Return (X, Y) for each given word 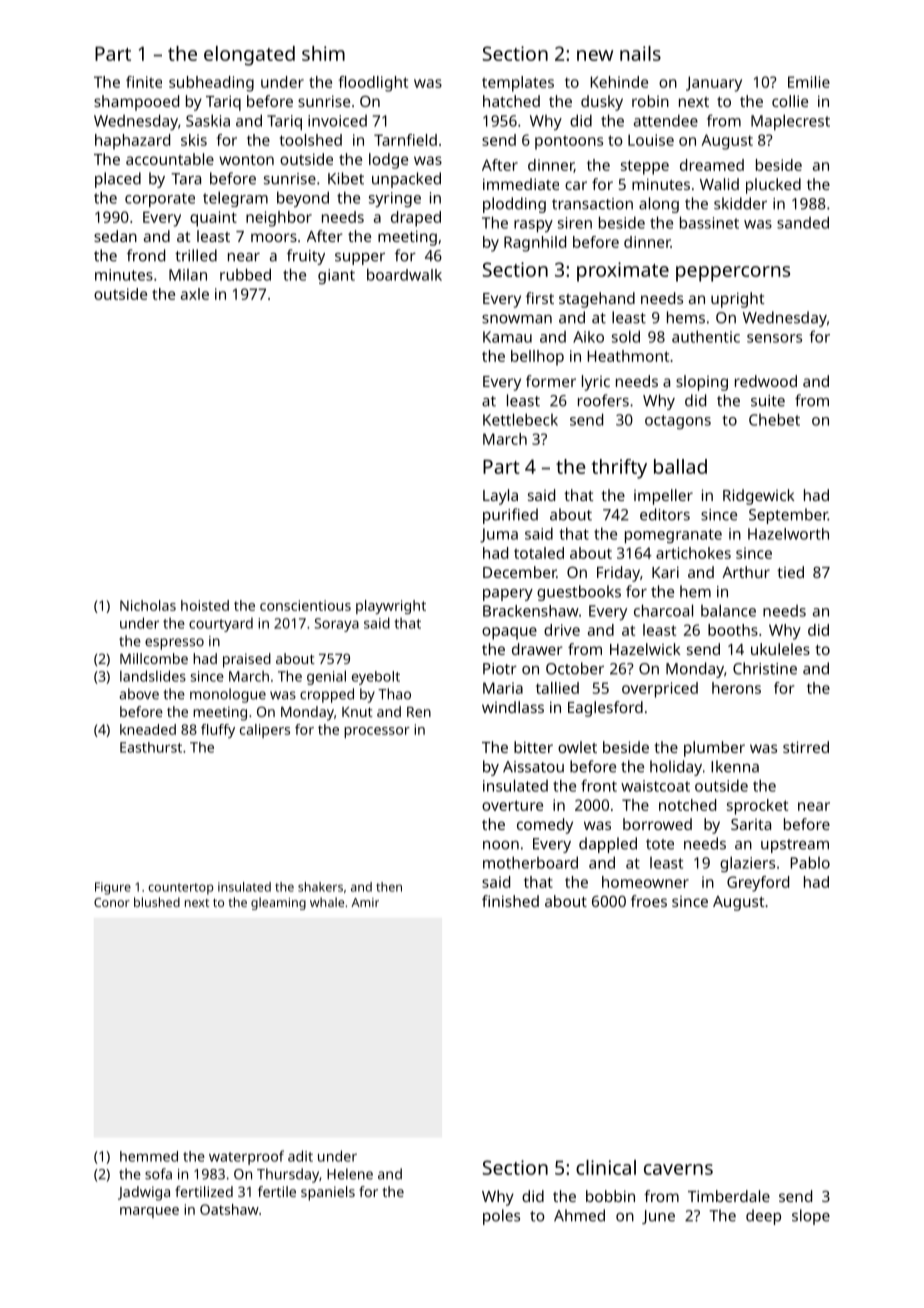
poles (501, 1217)
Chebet (774, 419)
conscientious (305, 605)
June (658, 1217)
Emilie (809, 82)
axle (195, 294)
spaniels (328, 1193)
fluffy (218, 731)
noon (501, 845)
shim (323, 53)
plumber (714, 749)
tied (790, 572)
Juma (499, 535)
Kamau (507, 337)
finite (144, 82)
